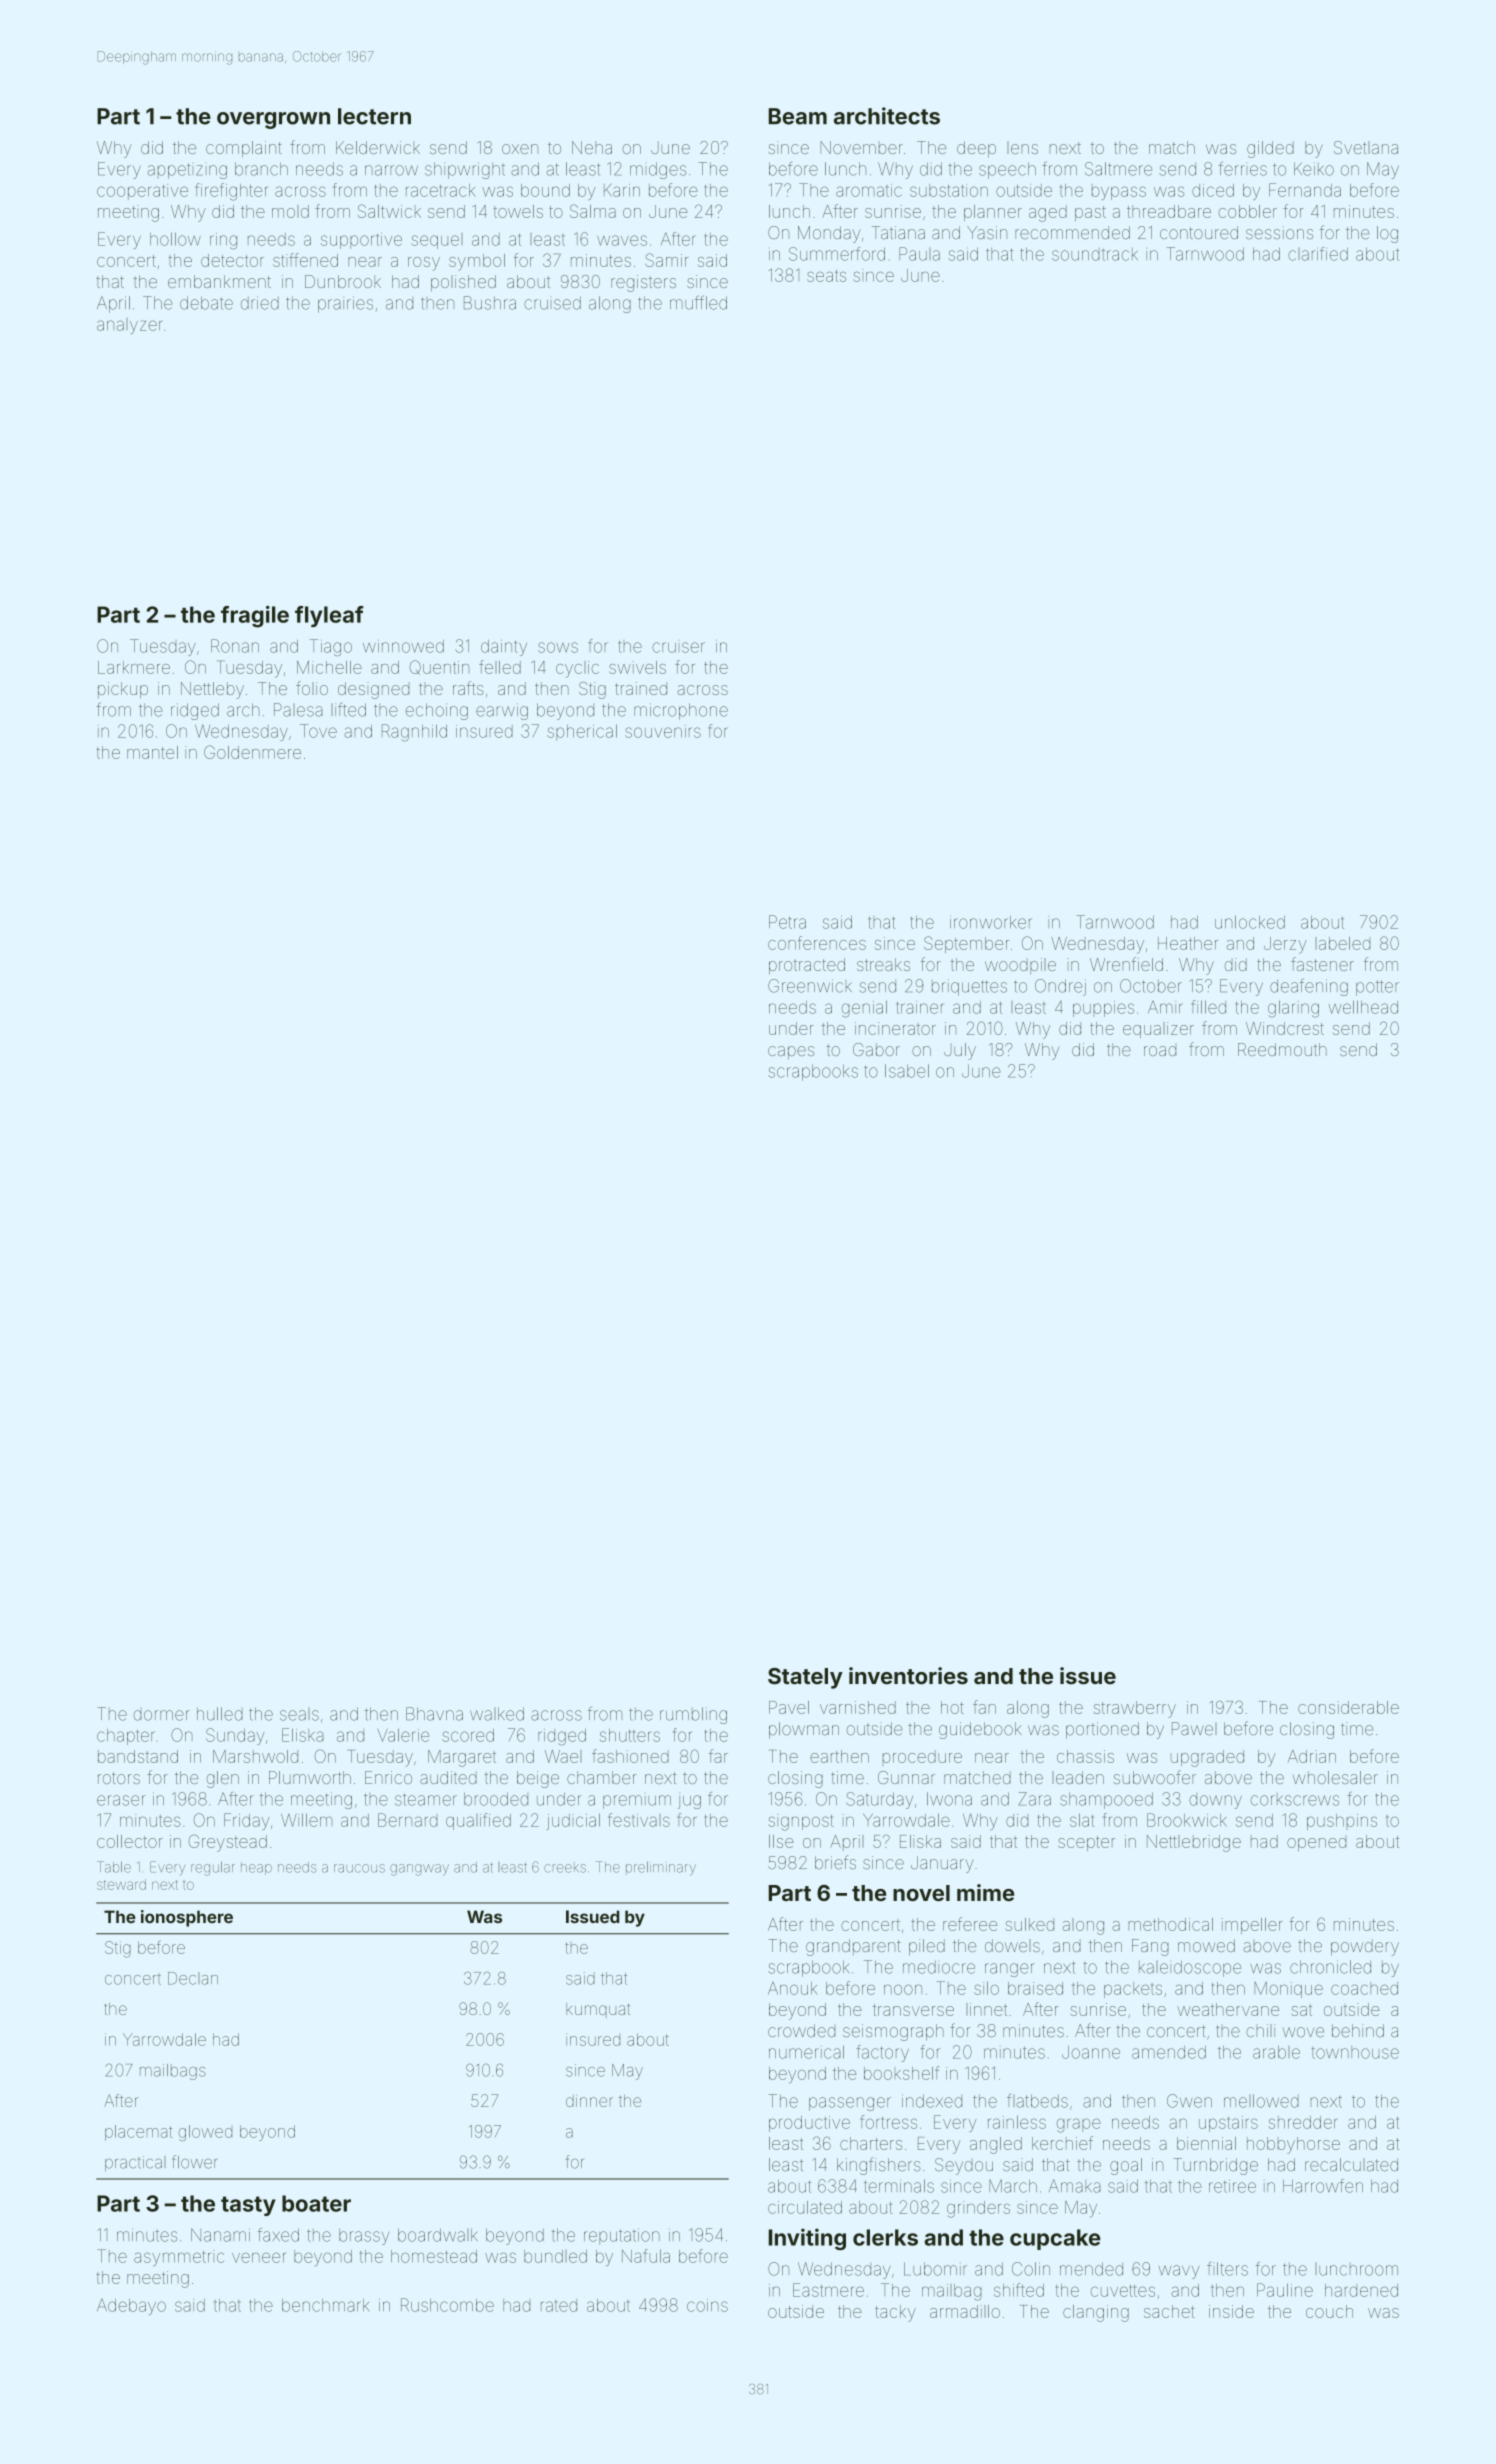  Describe the element at coordinates (447, 2305) in the page. I see `Rushcombe` at that location.
